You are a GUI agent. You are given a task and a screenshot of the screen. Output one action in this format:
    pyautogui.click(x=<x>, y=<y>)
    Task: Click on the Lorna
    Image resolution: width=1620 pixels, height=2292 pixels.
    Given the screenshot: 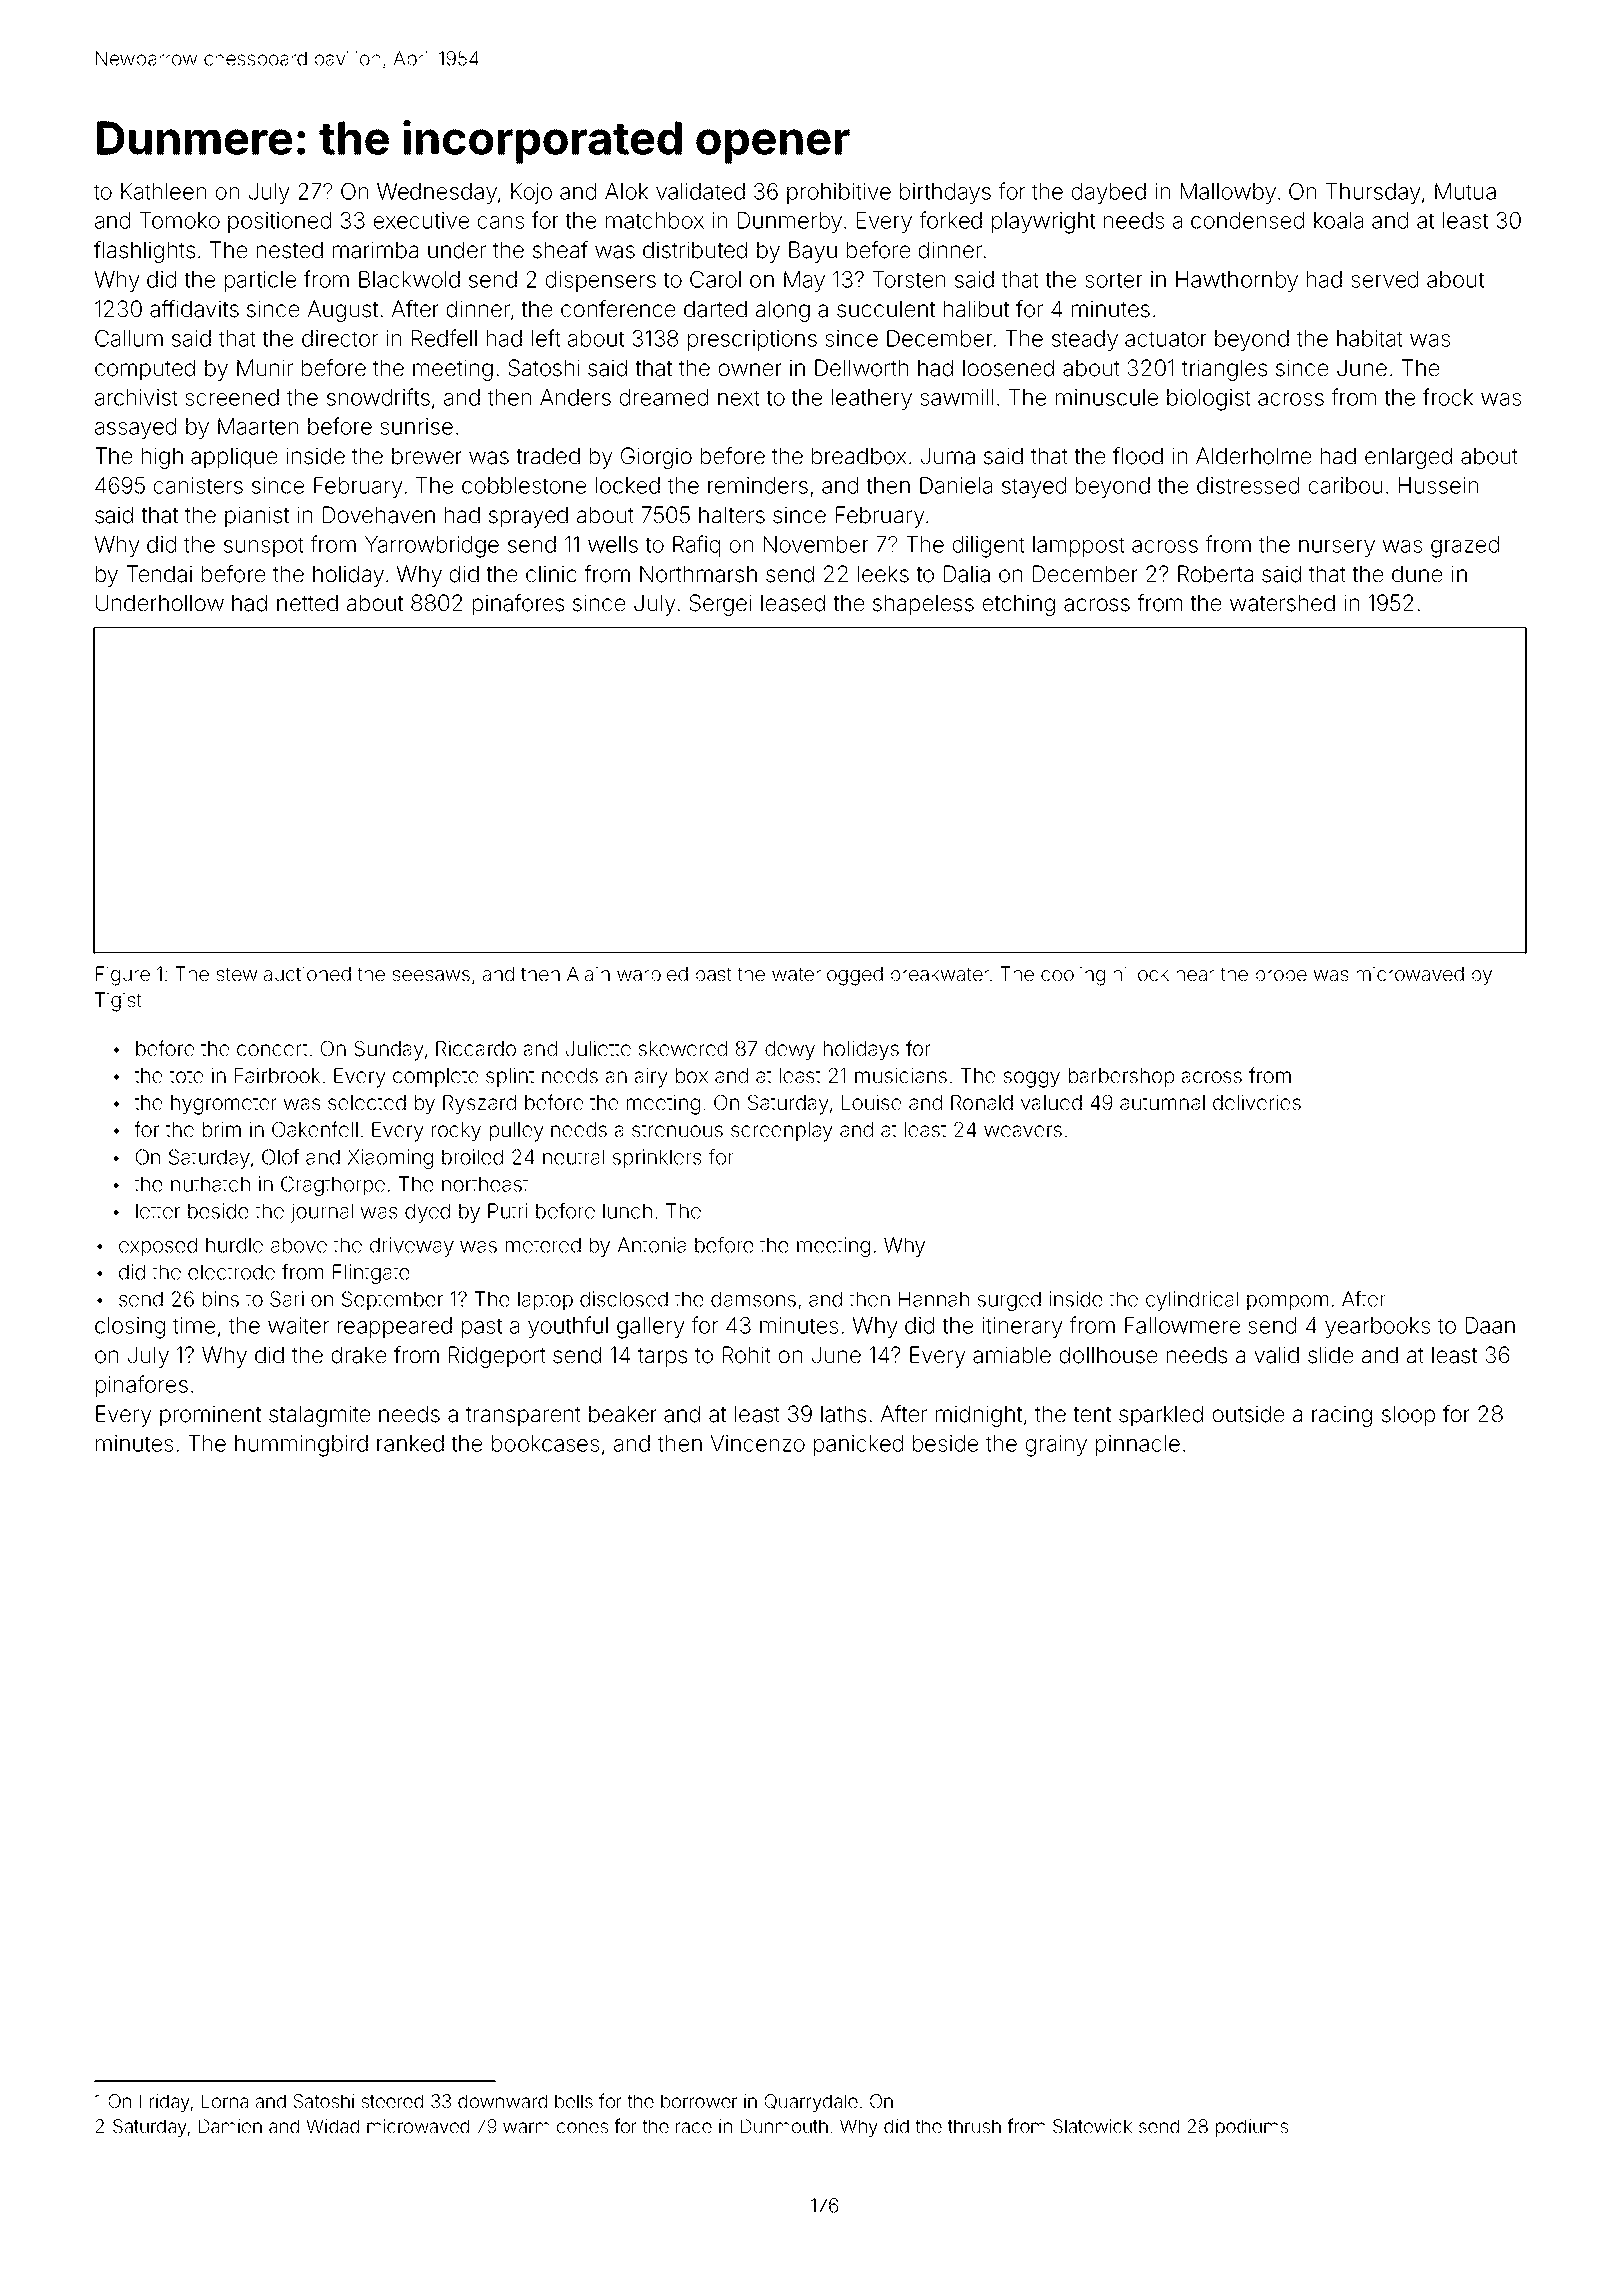 What is the action you would take?
    pyautogui.click(x=225, y=2101)
